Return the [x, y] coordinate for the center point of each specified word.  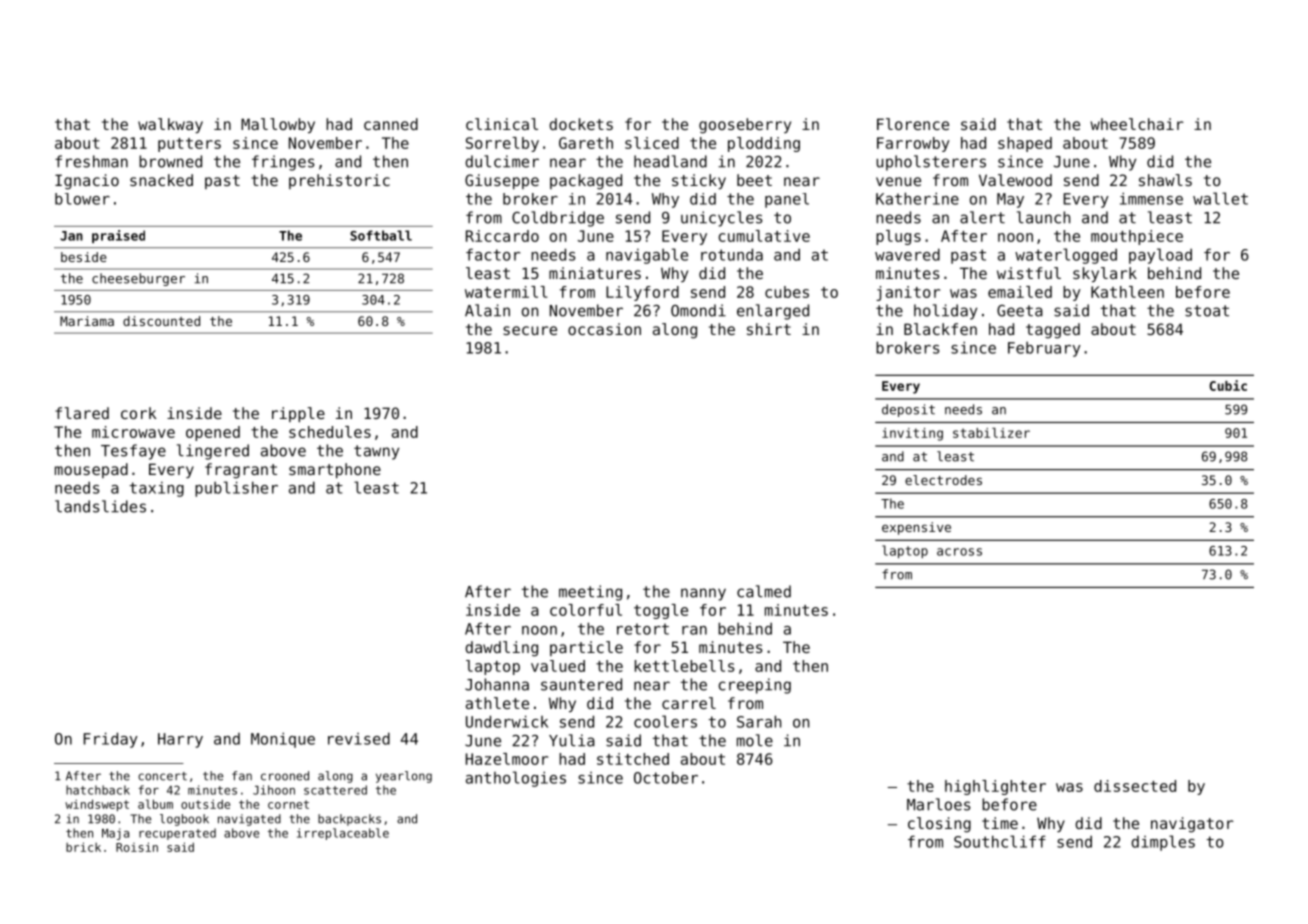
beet [754, 180]
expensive [916, 528]
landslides [100, 506]
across [959, 552]
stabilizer [991, 433]
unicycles [722, 219]
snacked [161, 180]
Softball [381, 235]
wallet [1220, 198]
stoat [1207, 311]
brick [83, 847]
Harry [180, 740]
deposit [908, 410]
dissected [1135, 786]
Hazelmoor [507, 759]
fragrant [241, 471]
